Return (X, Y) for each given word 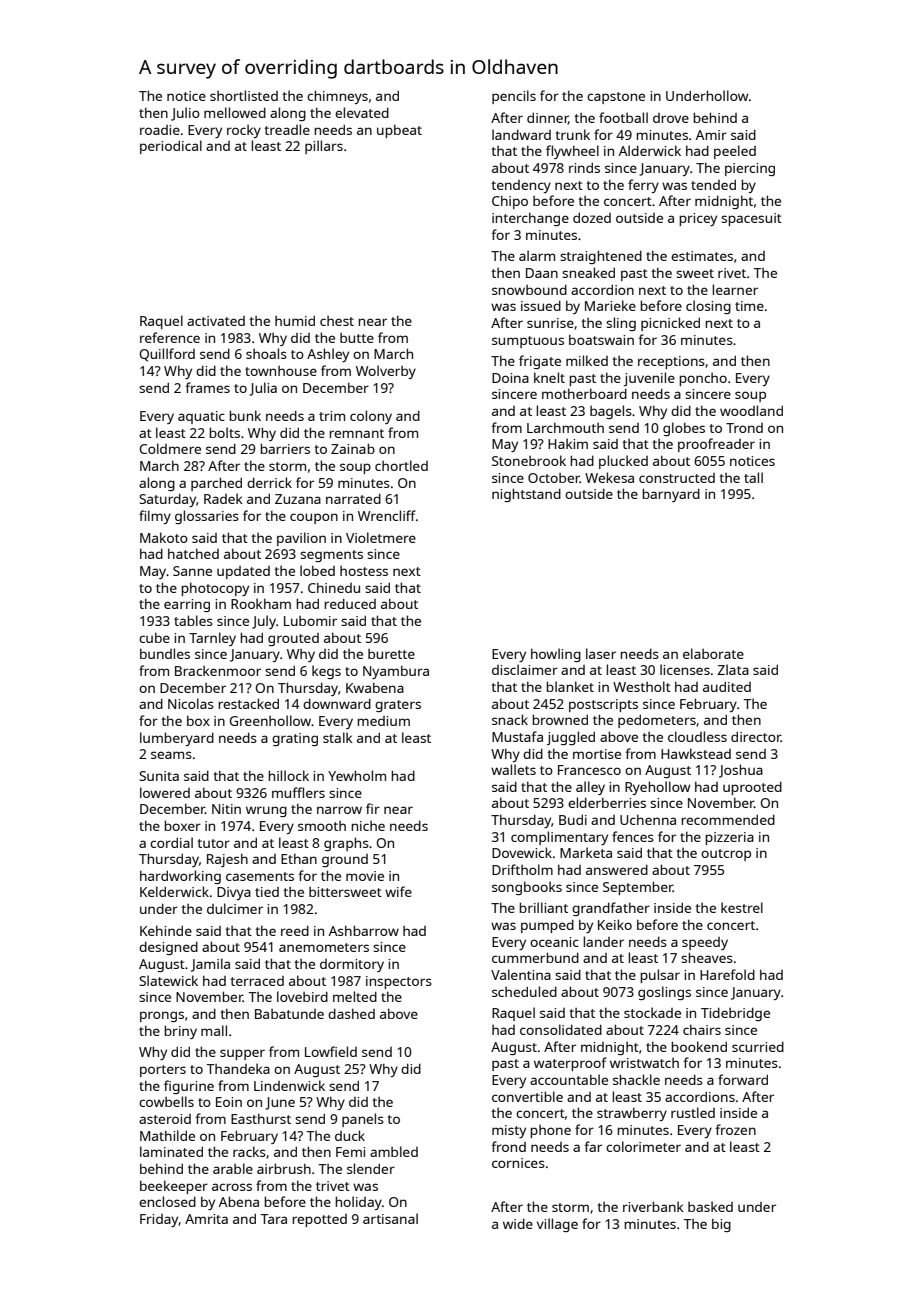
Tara (273, 1219)
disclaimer (525, 669)
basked (710, 1206)
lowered (165, 792)
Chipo (510, 202)
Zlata (733, 669)
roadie (160, 130)
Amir (711, 135)
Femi (350, 1152)
